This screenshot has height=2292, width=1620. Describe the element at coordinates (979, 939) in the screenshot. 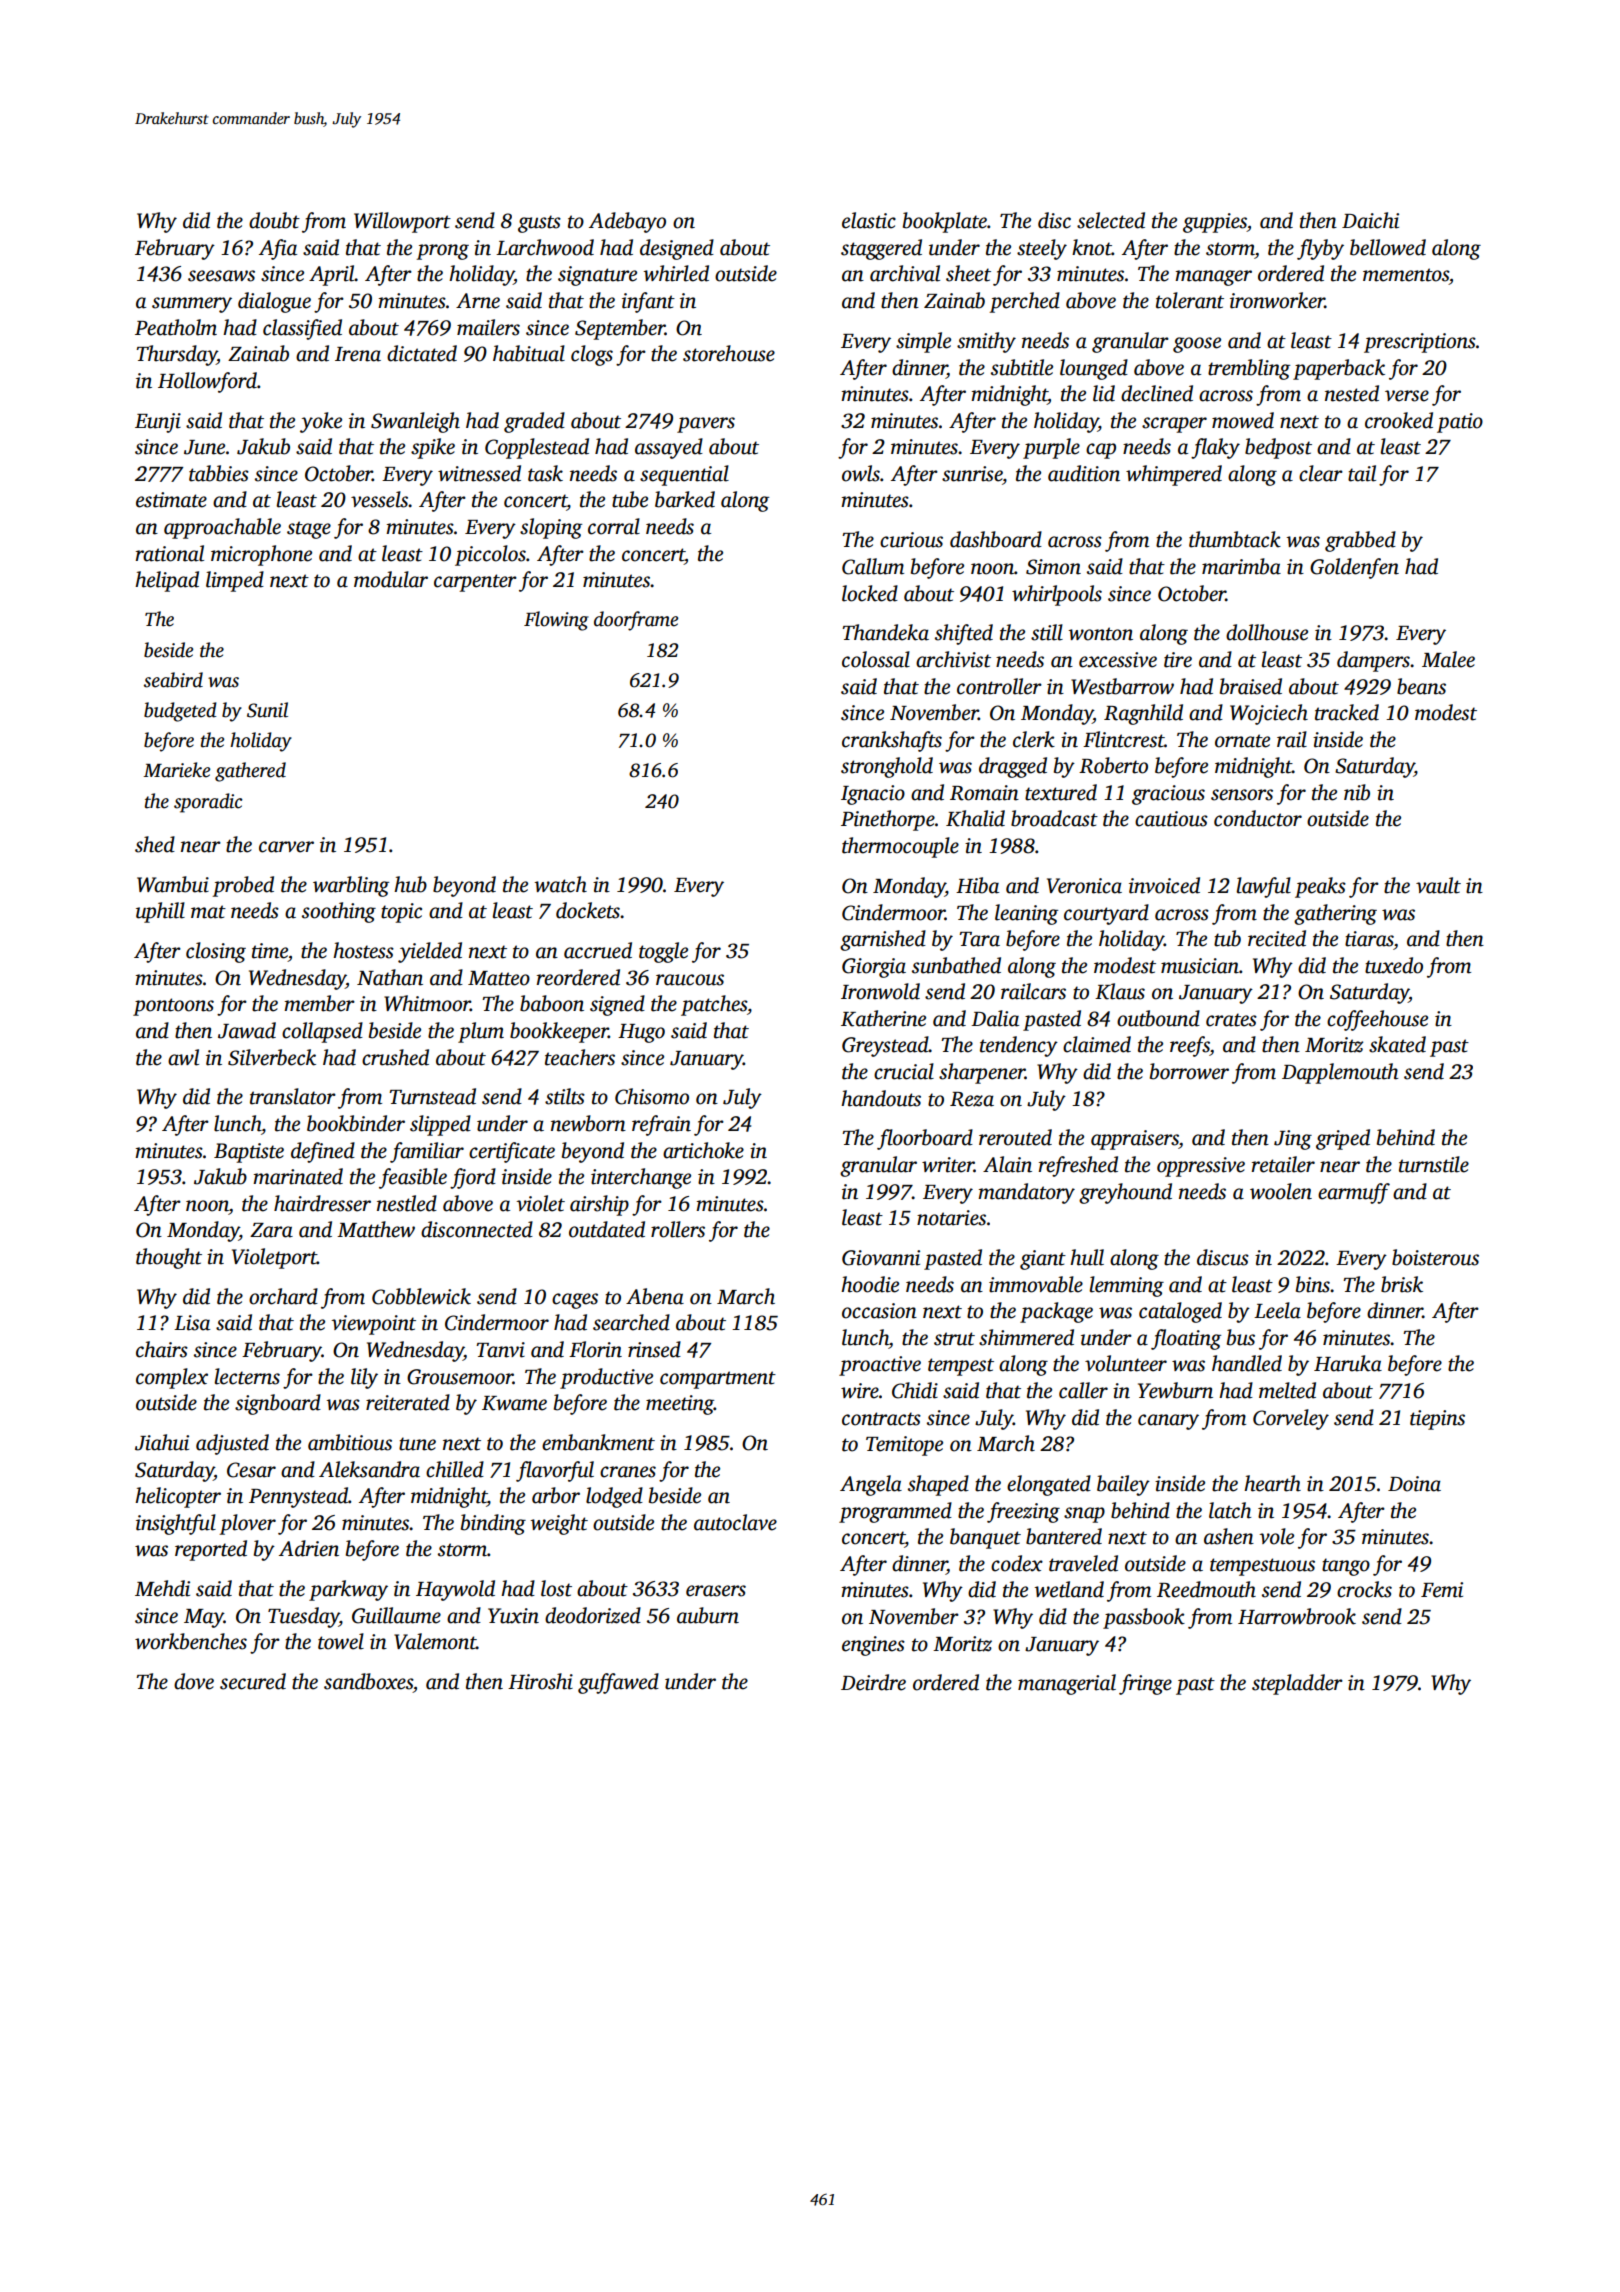

I see `Tara` at that location.
